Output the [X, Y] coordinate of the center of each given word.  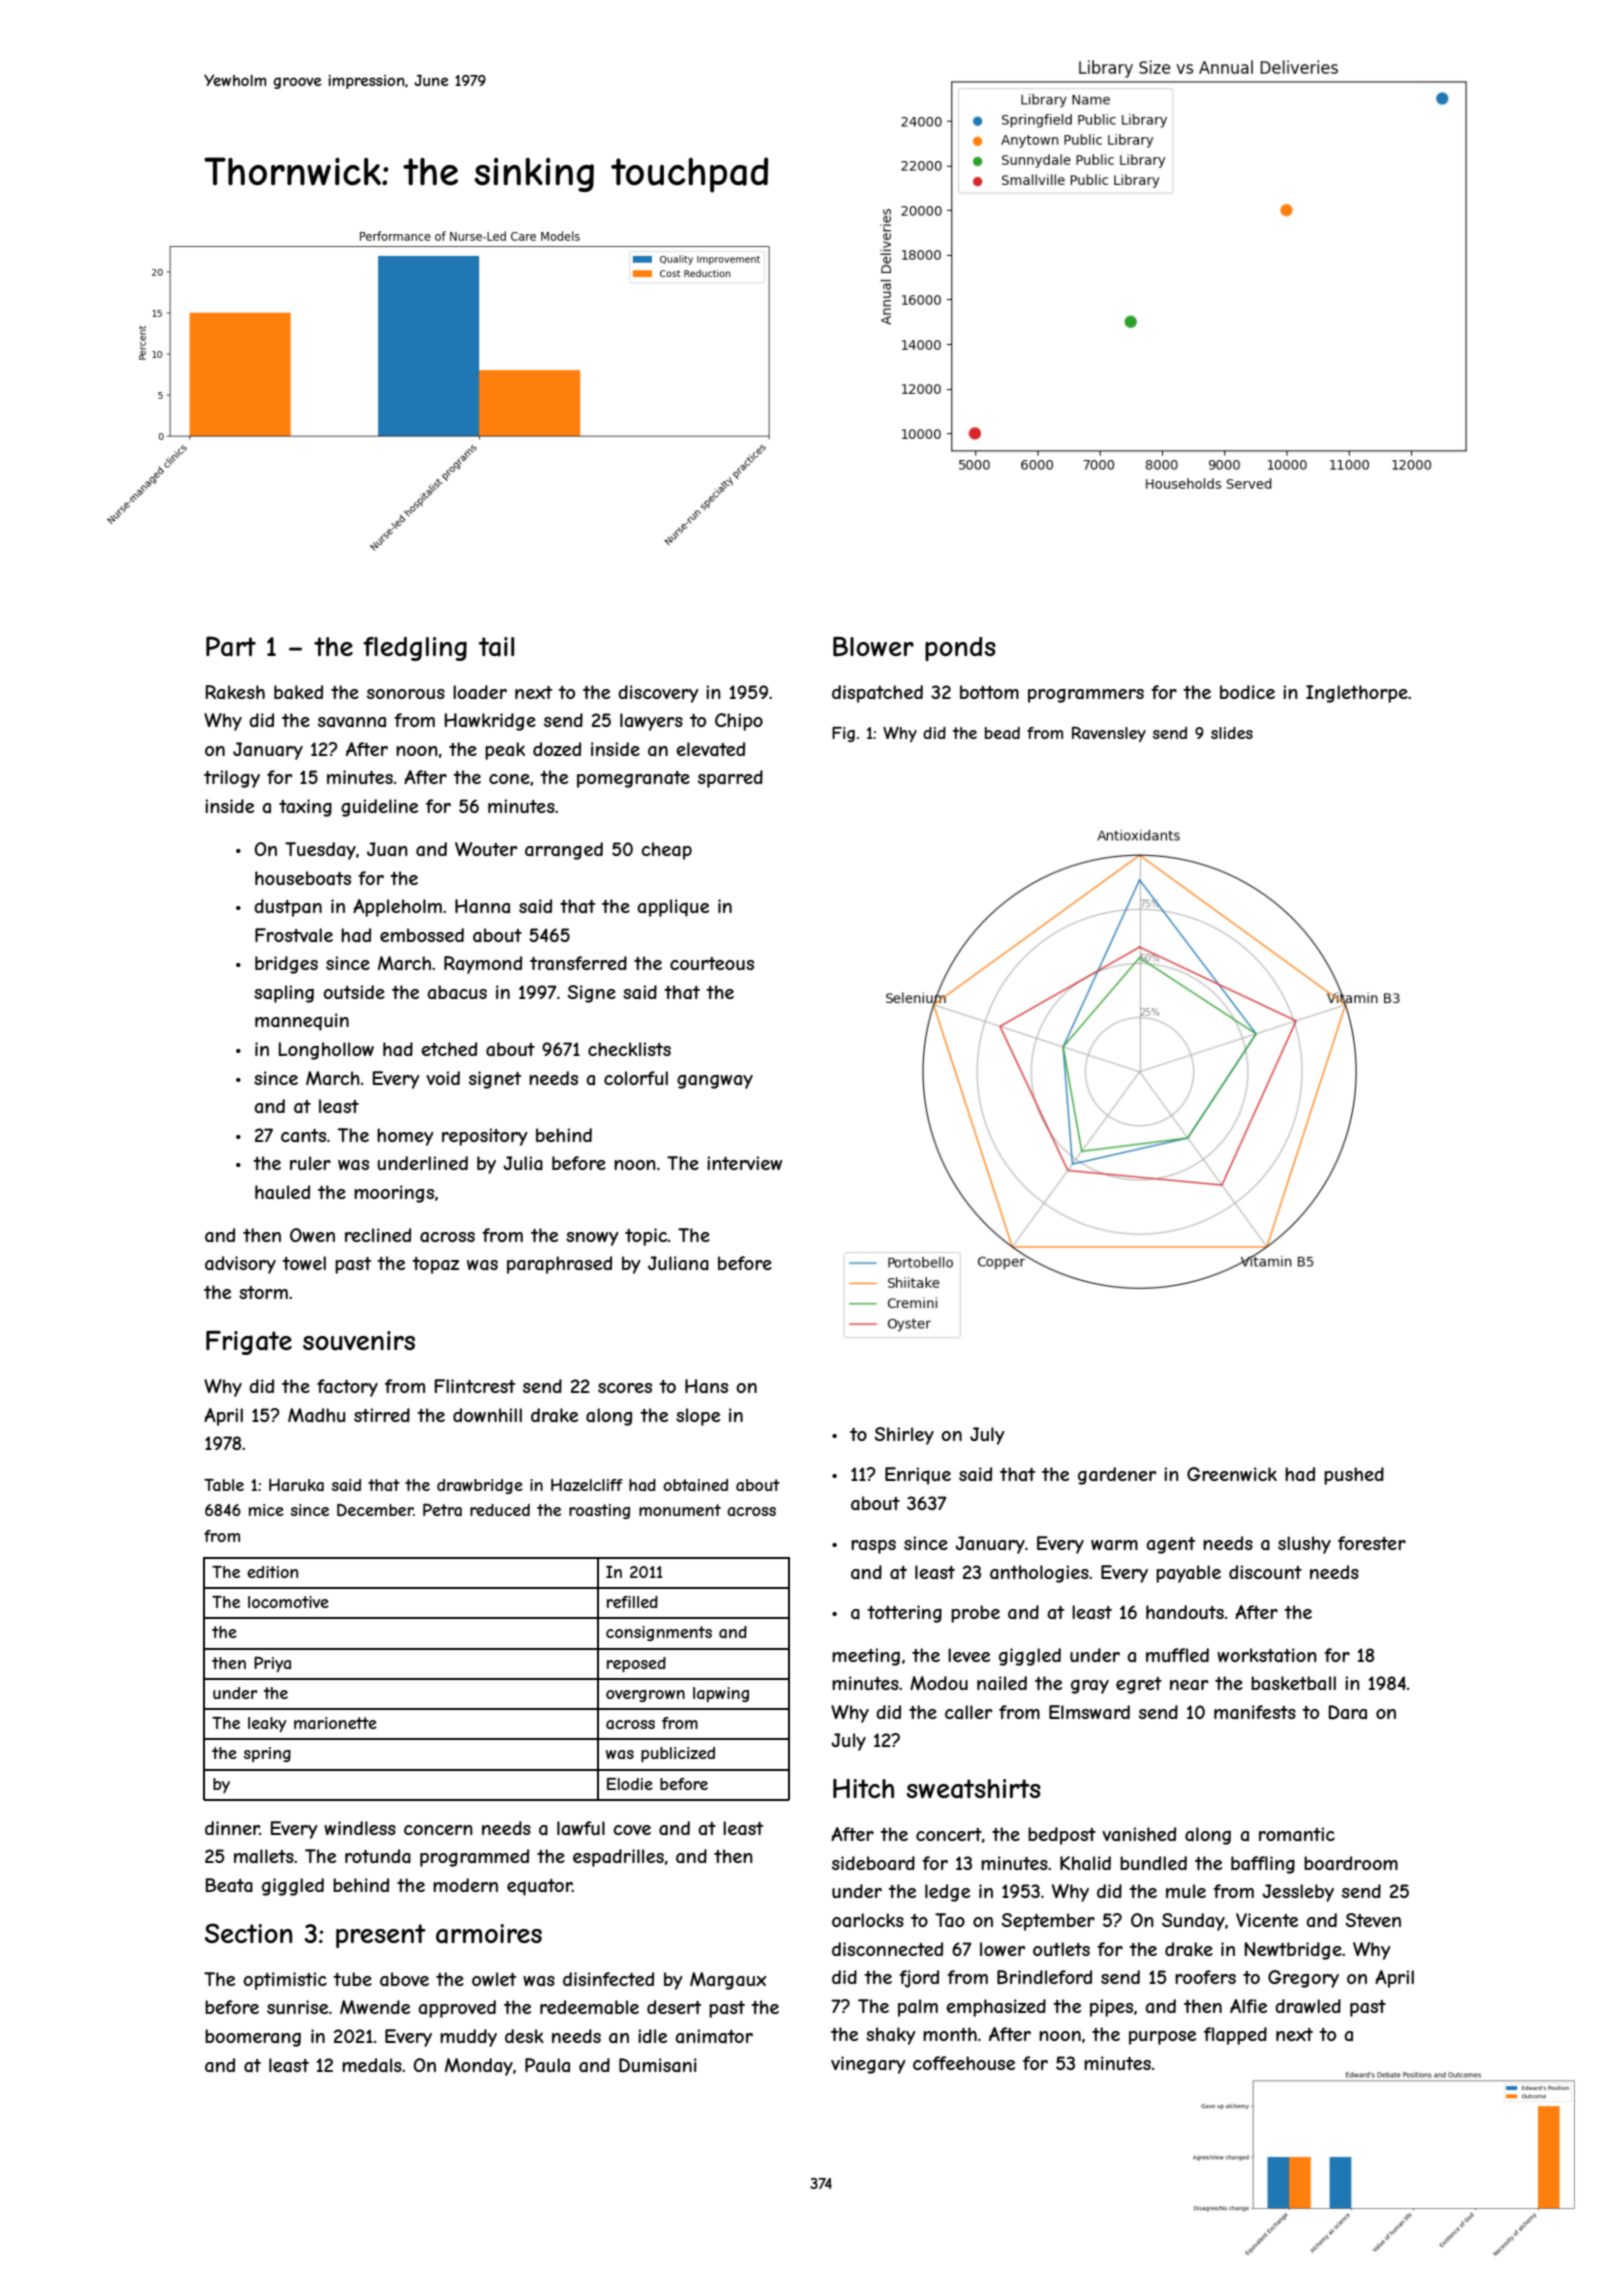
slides [1232, 733]
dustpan [288, 908]
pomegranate [633, 779]
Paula [547, 2065]
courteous [712, 963]
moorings [394, 1194]
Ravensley [1109, 734]
